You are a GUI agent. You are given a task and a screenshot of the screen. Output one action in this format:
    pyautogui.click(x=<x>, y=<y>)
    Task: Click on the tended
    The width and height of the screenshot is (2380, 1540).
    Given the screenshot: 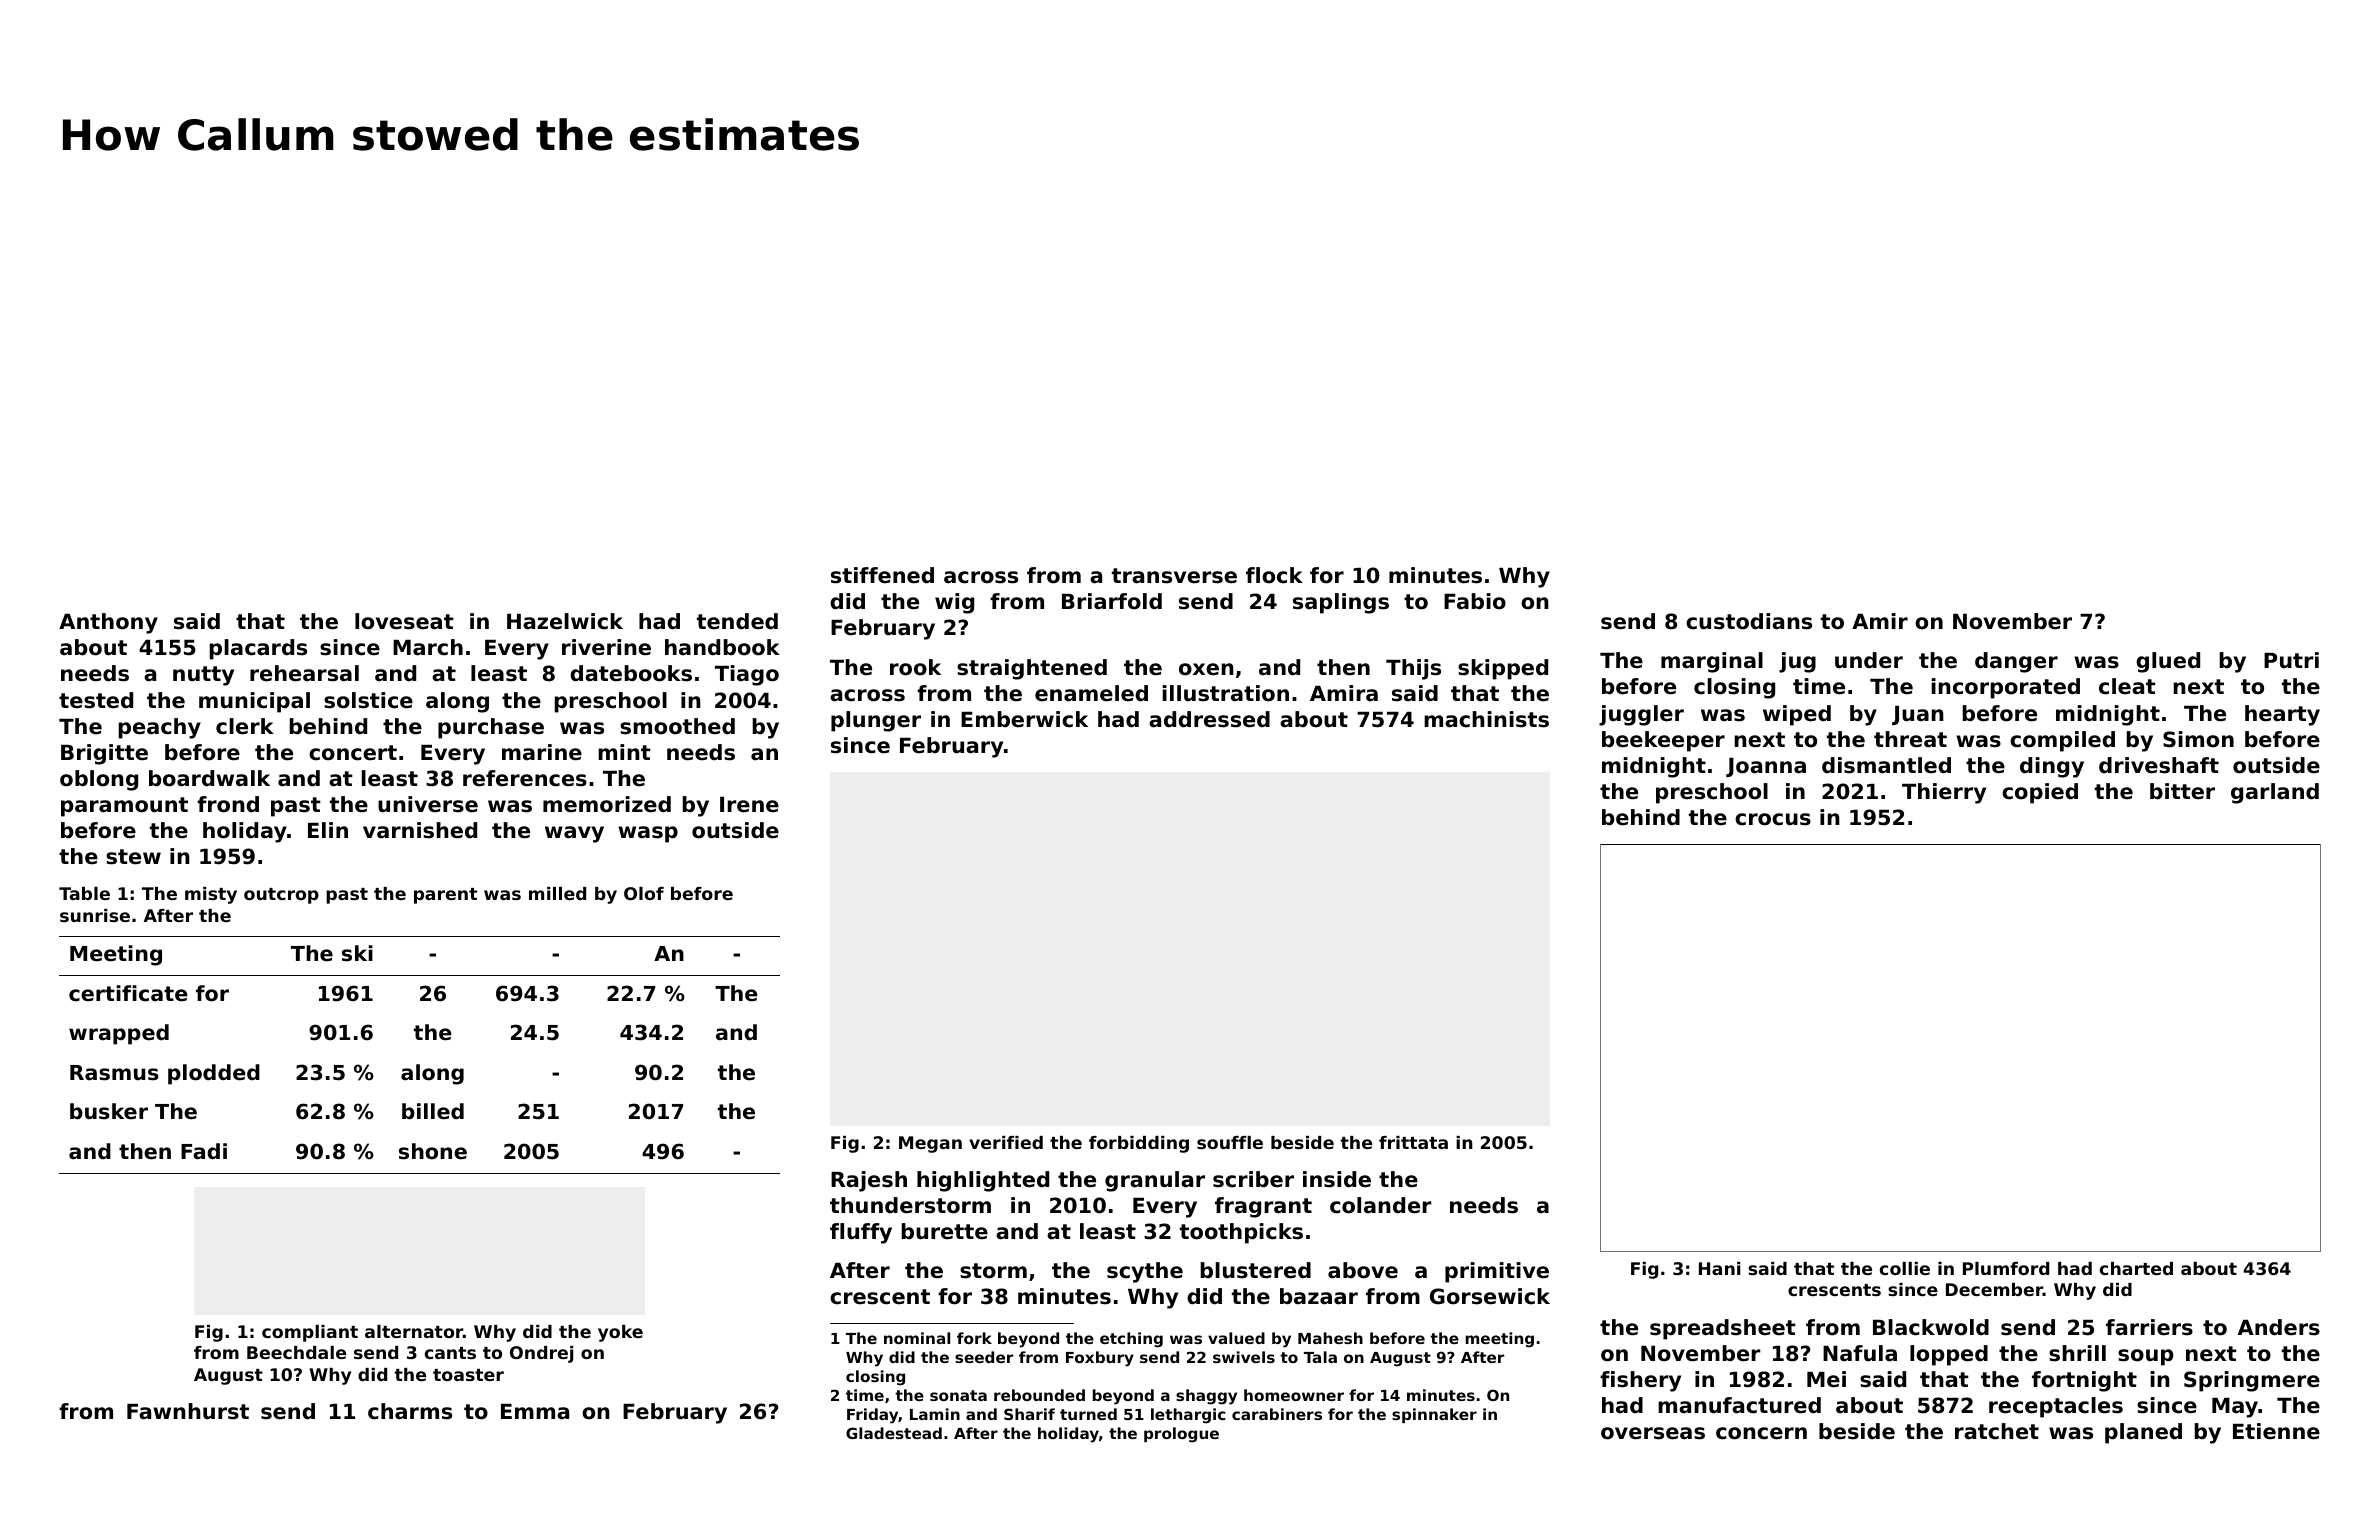 What is the action you would take?
    pyautogui.click(x=737, y=621)
